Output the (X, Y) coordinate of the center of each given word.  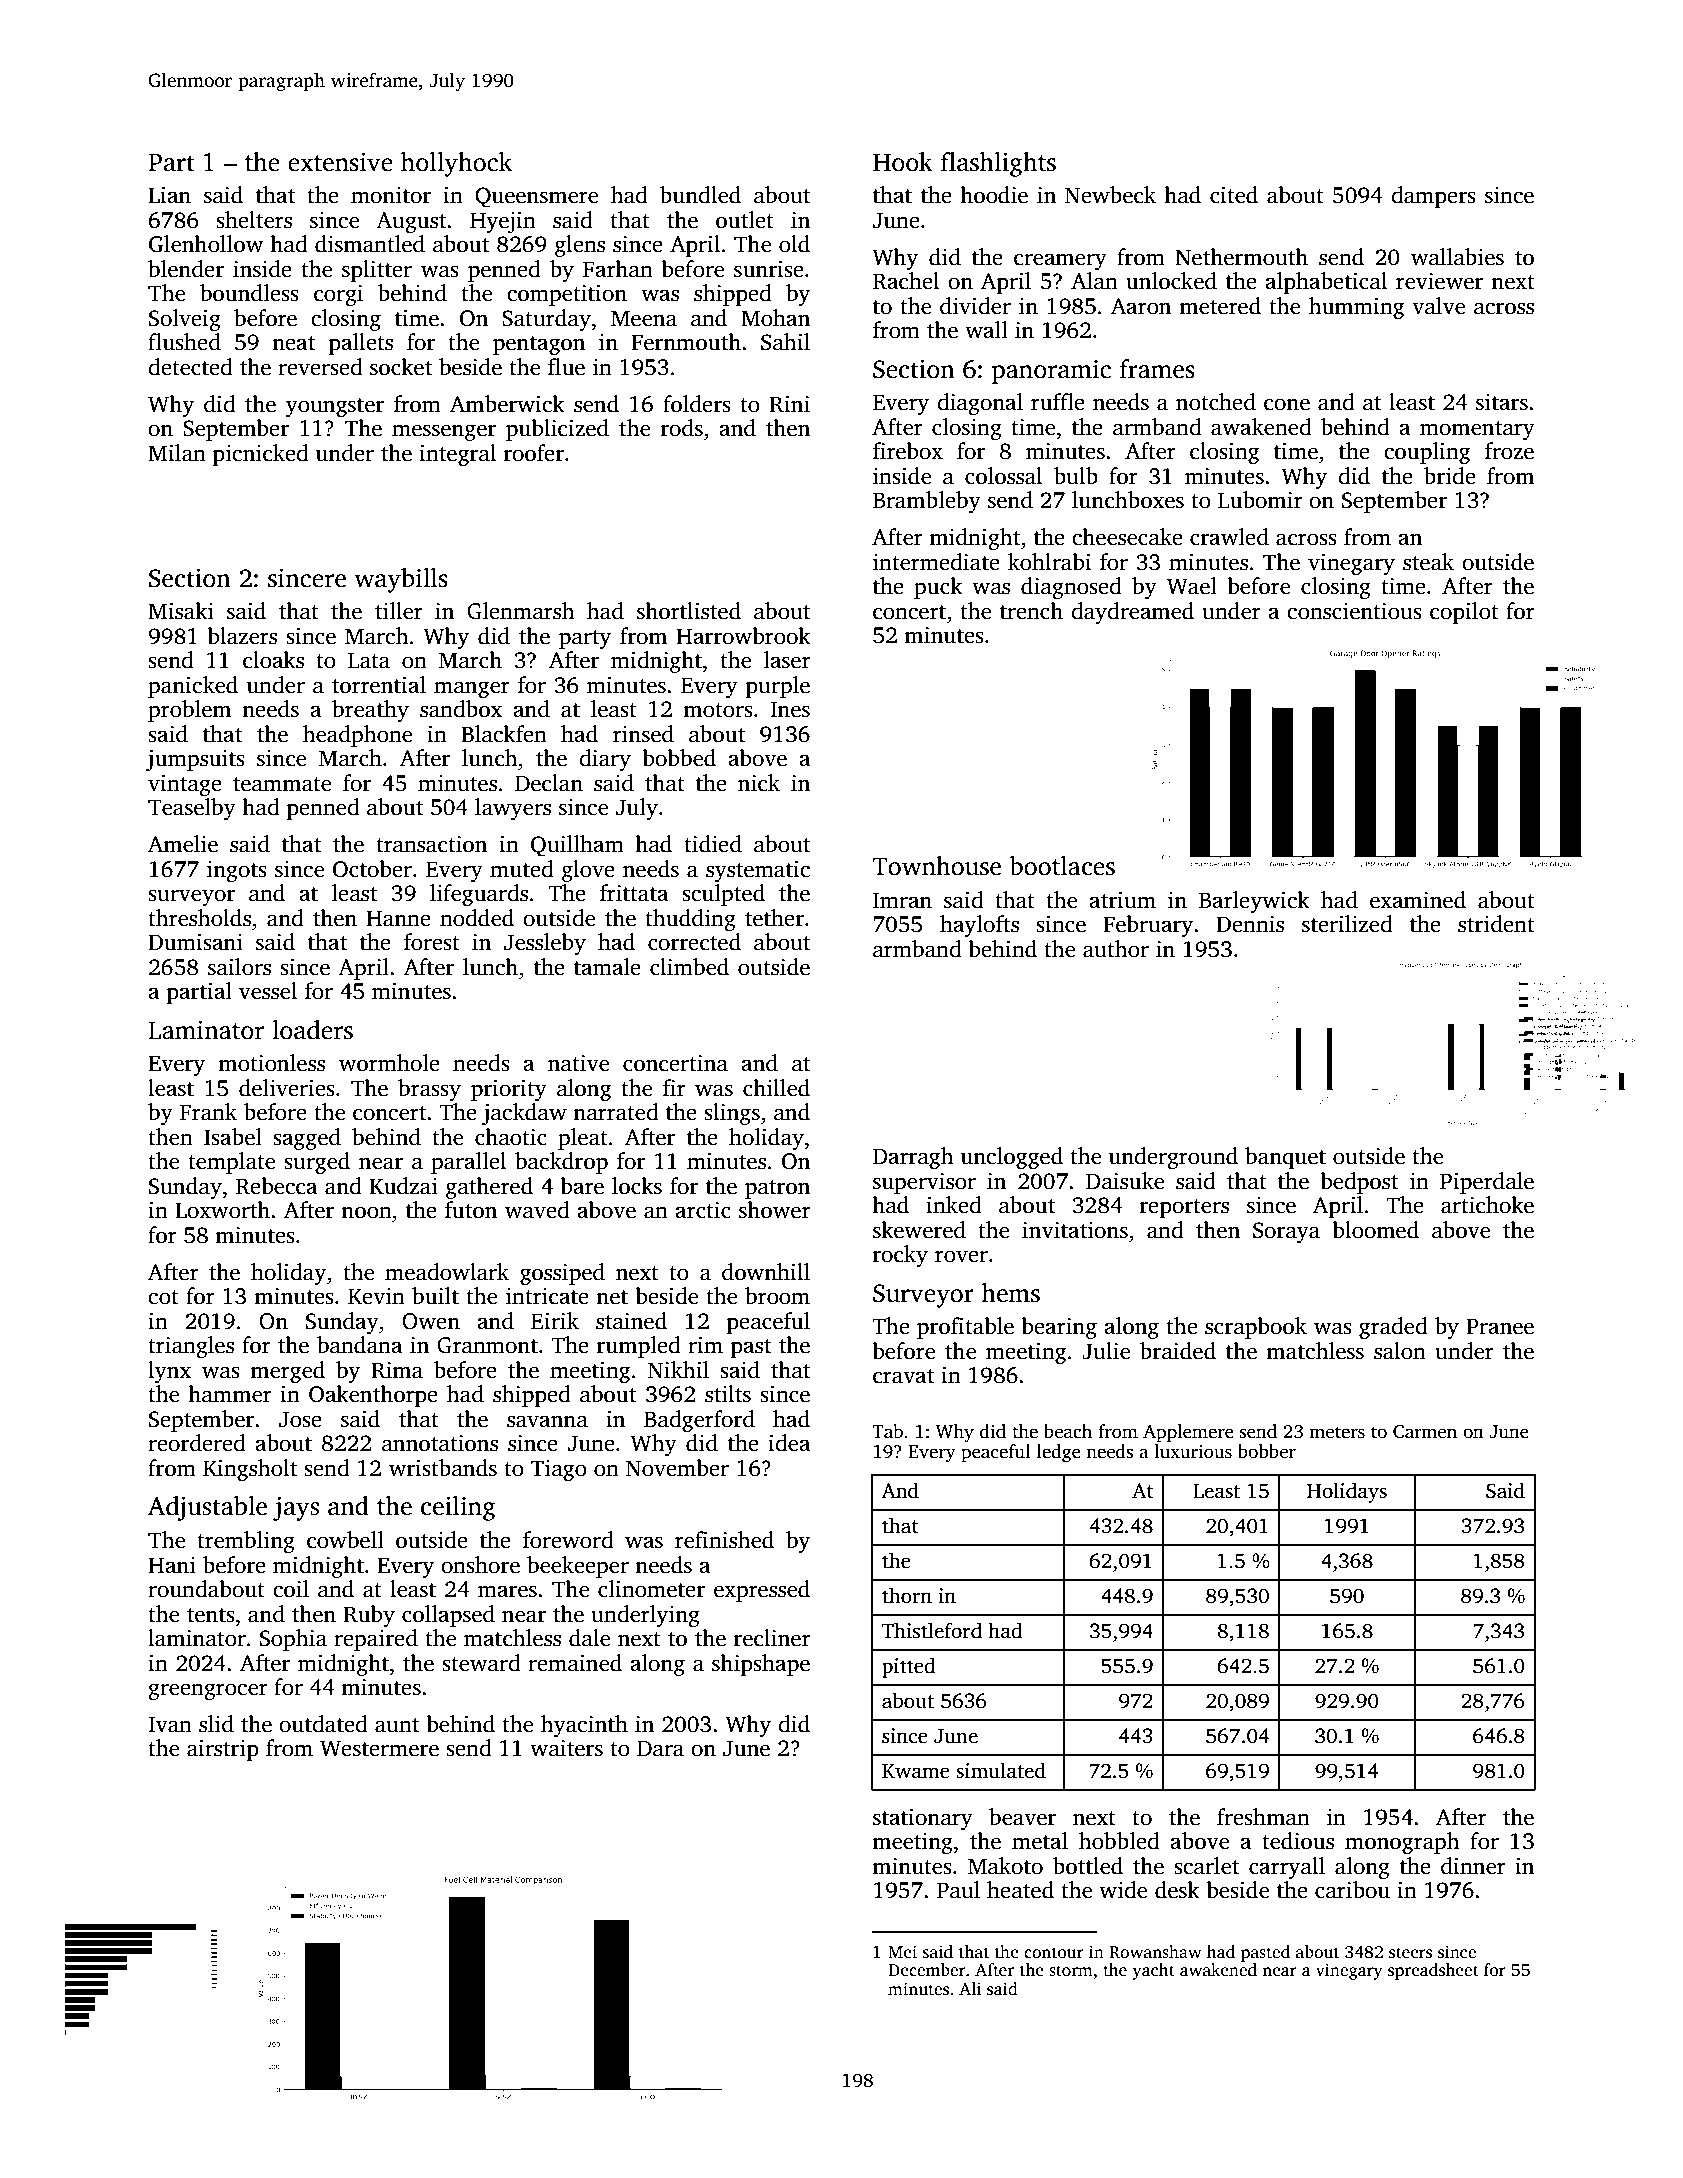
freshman (1263, 1817)
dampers (1433, 197)
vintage (185, 785)
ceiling (458, 1508)
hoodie (994, 195)
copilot (1464, 613)
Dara (660, 1748)
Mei (902, 1951)
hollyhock (456, 164)
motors (718, 710)
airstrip (223, 1750)
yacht (1153, 1971)
